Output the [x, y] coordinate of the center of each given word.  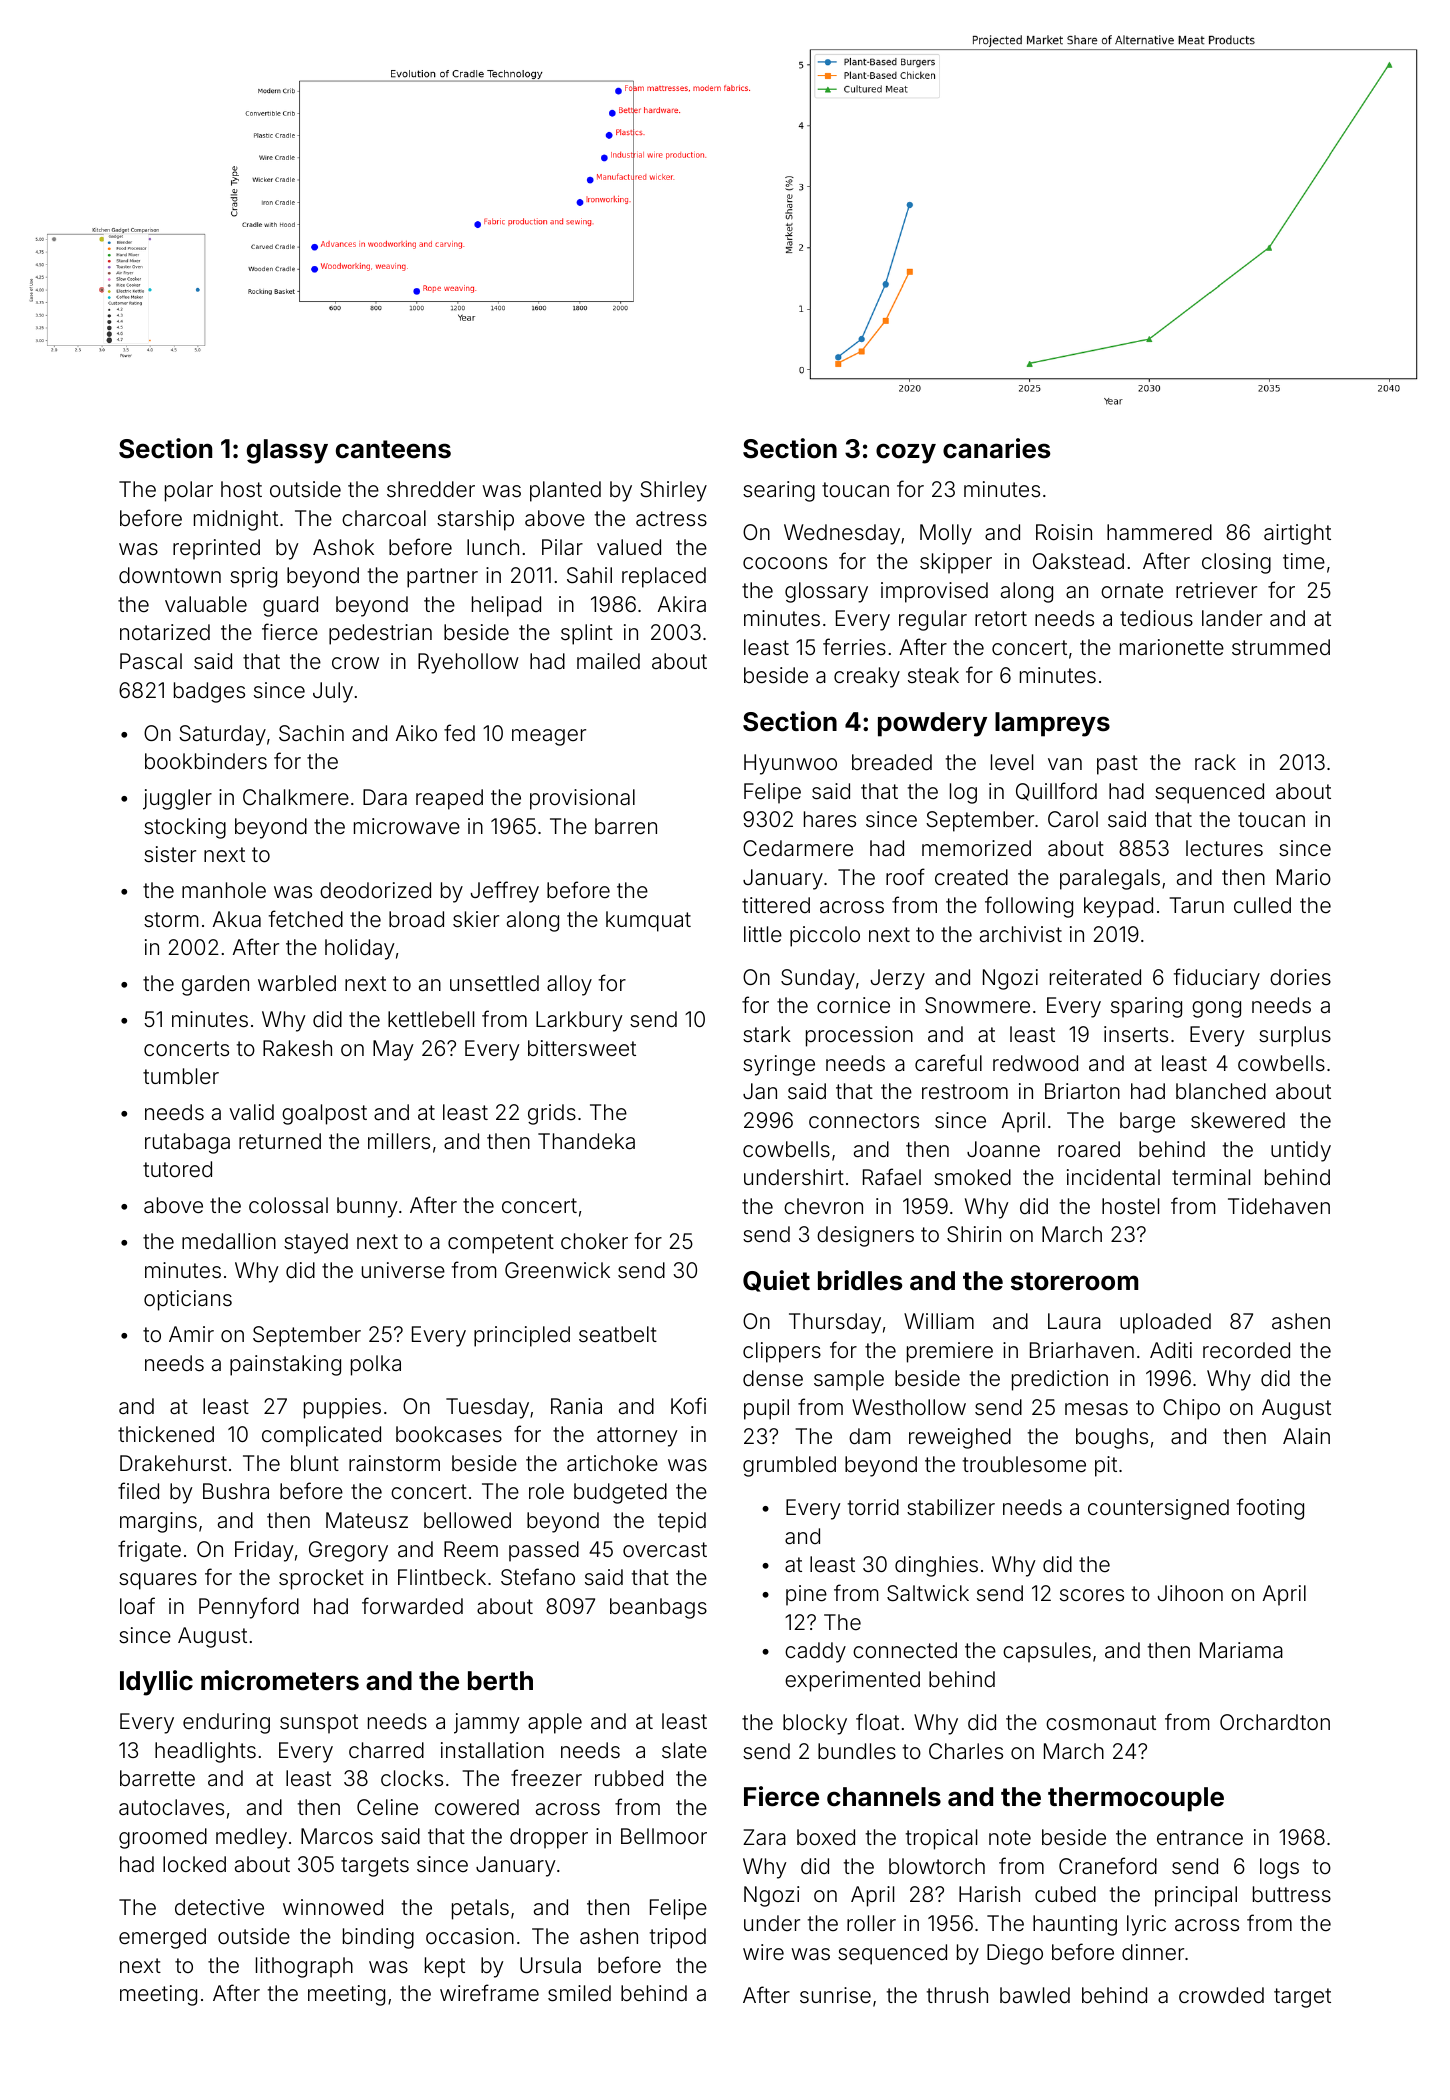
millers [399, 1141]
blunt [315, 1463]
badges [209, 692]
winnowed [333, 1907]
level [1012, 762]
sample [849, 1380]
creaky [867, 677]
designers [865, 1236]
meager [549, 737]
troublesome [1024, 1464]
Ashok [343, 547]
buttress [1292, 1894]
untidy [1301, 1151]
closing [1236, 563]
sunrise [835, 1995]
